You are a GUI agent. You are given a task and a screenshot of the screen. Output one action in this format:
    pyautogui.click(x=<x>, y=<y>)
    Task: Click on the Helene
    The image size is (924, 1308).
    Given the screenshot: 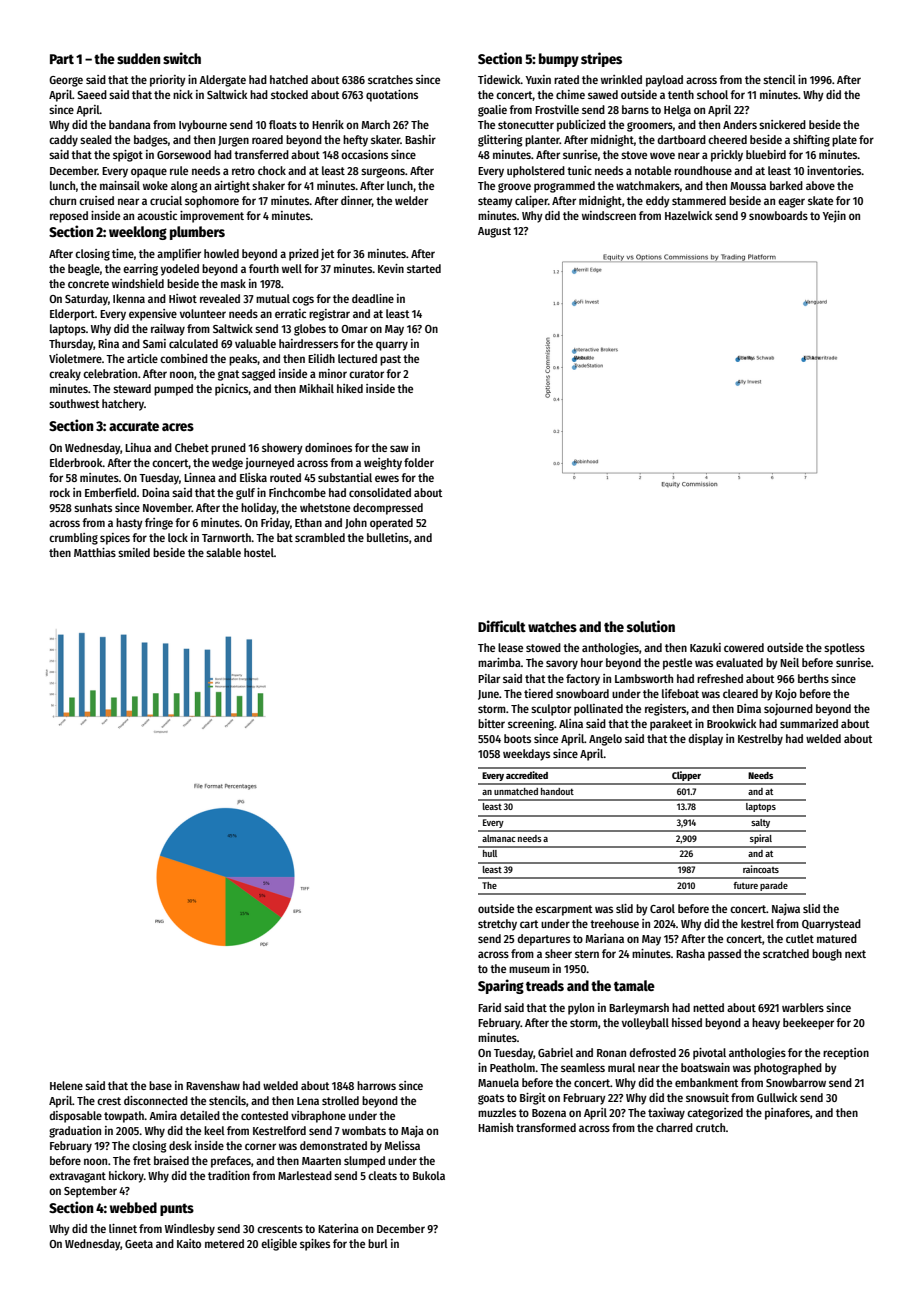 What is the action you would take?
    pyautogui.click(x=66, y=1085)
